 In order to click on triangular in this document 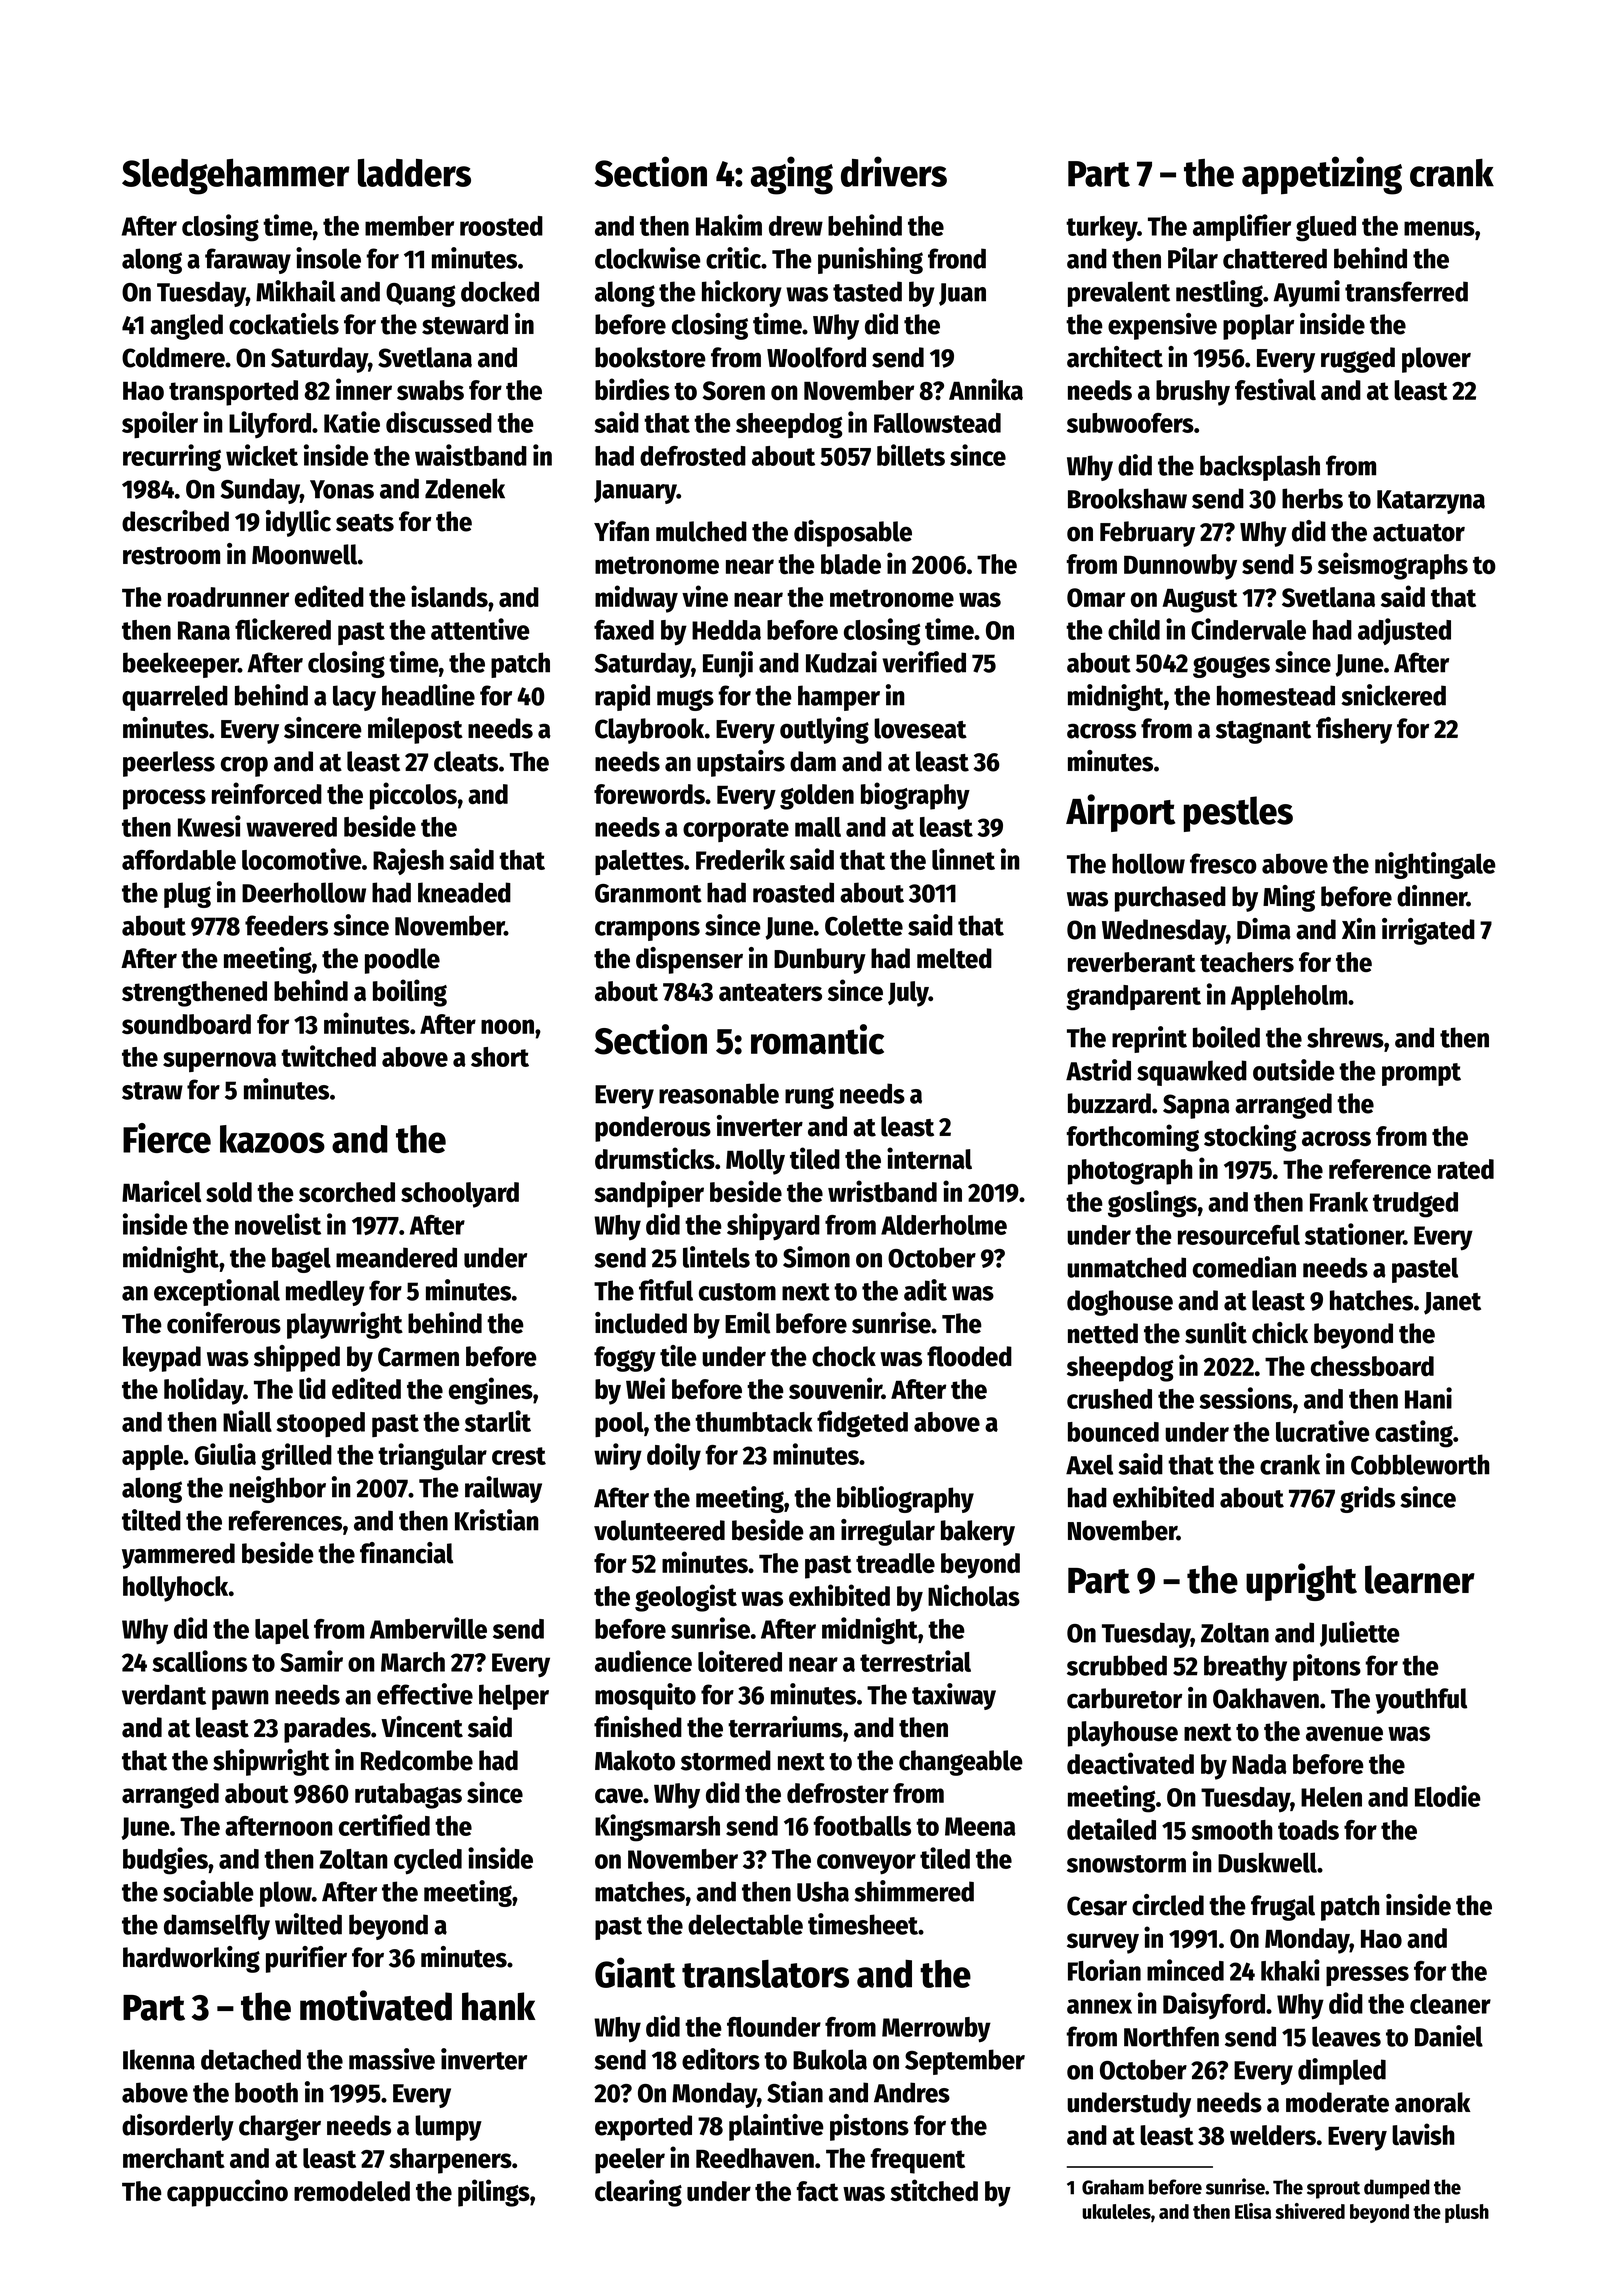, I will do `click(432, 1457)`.
